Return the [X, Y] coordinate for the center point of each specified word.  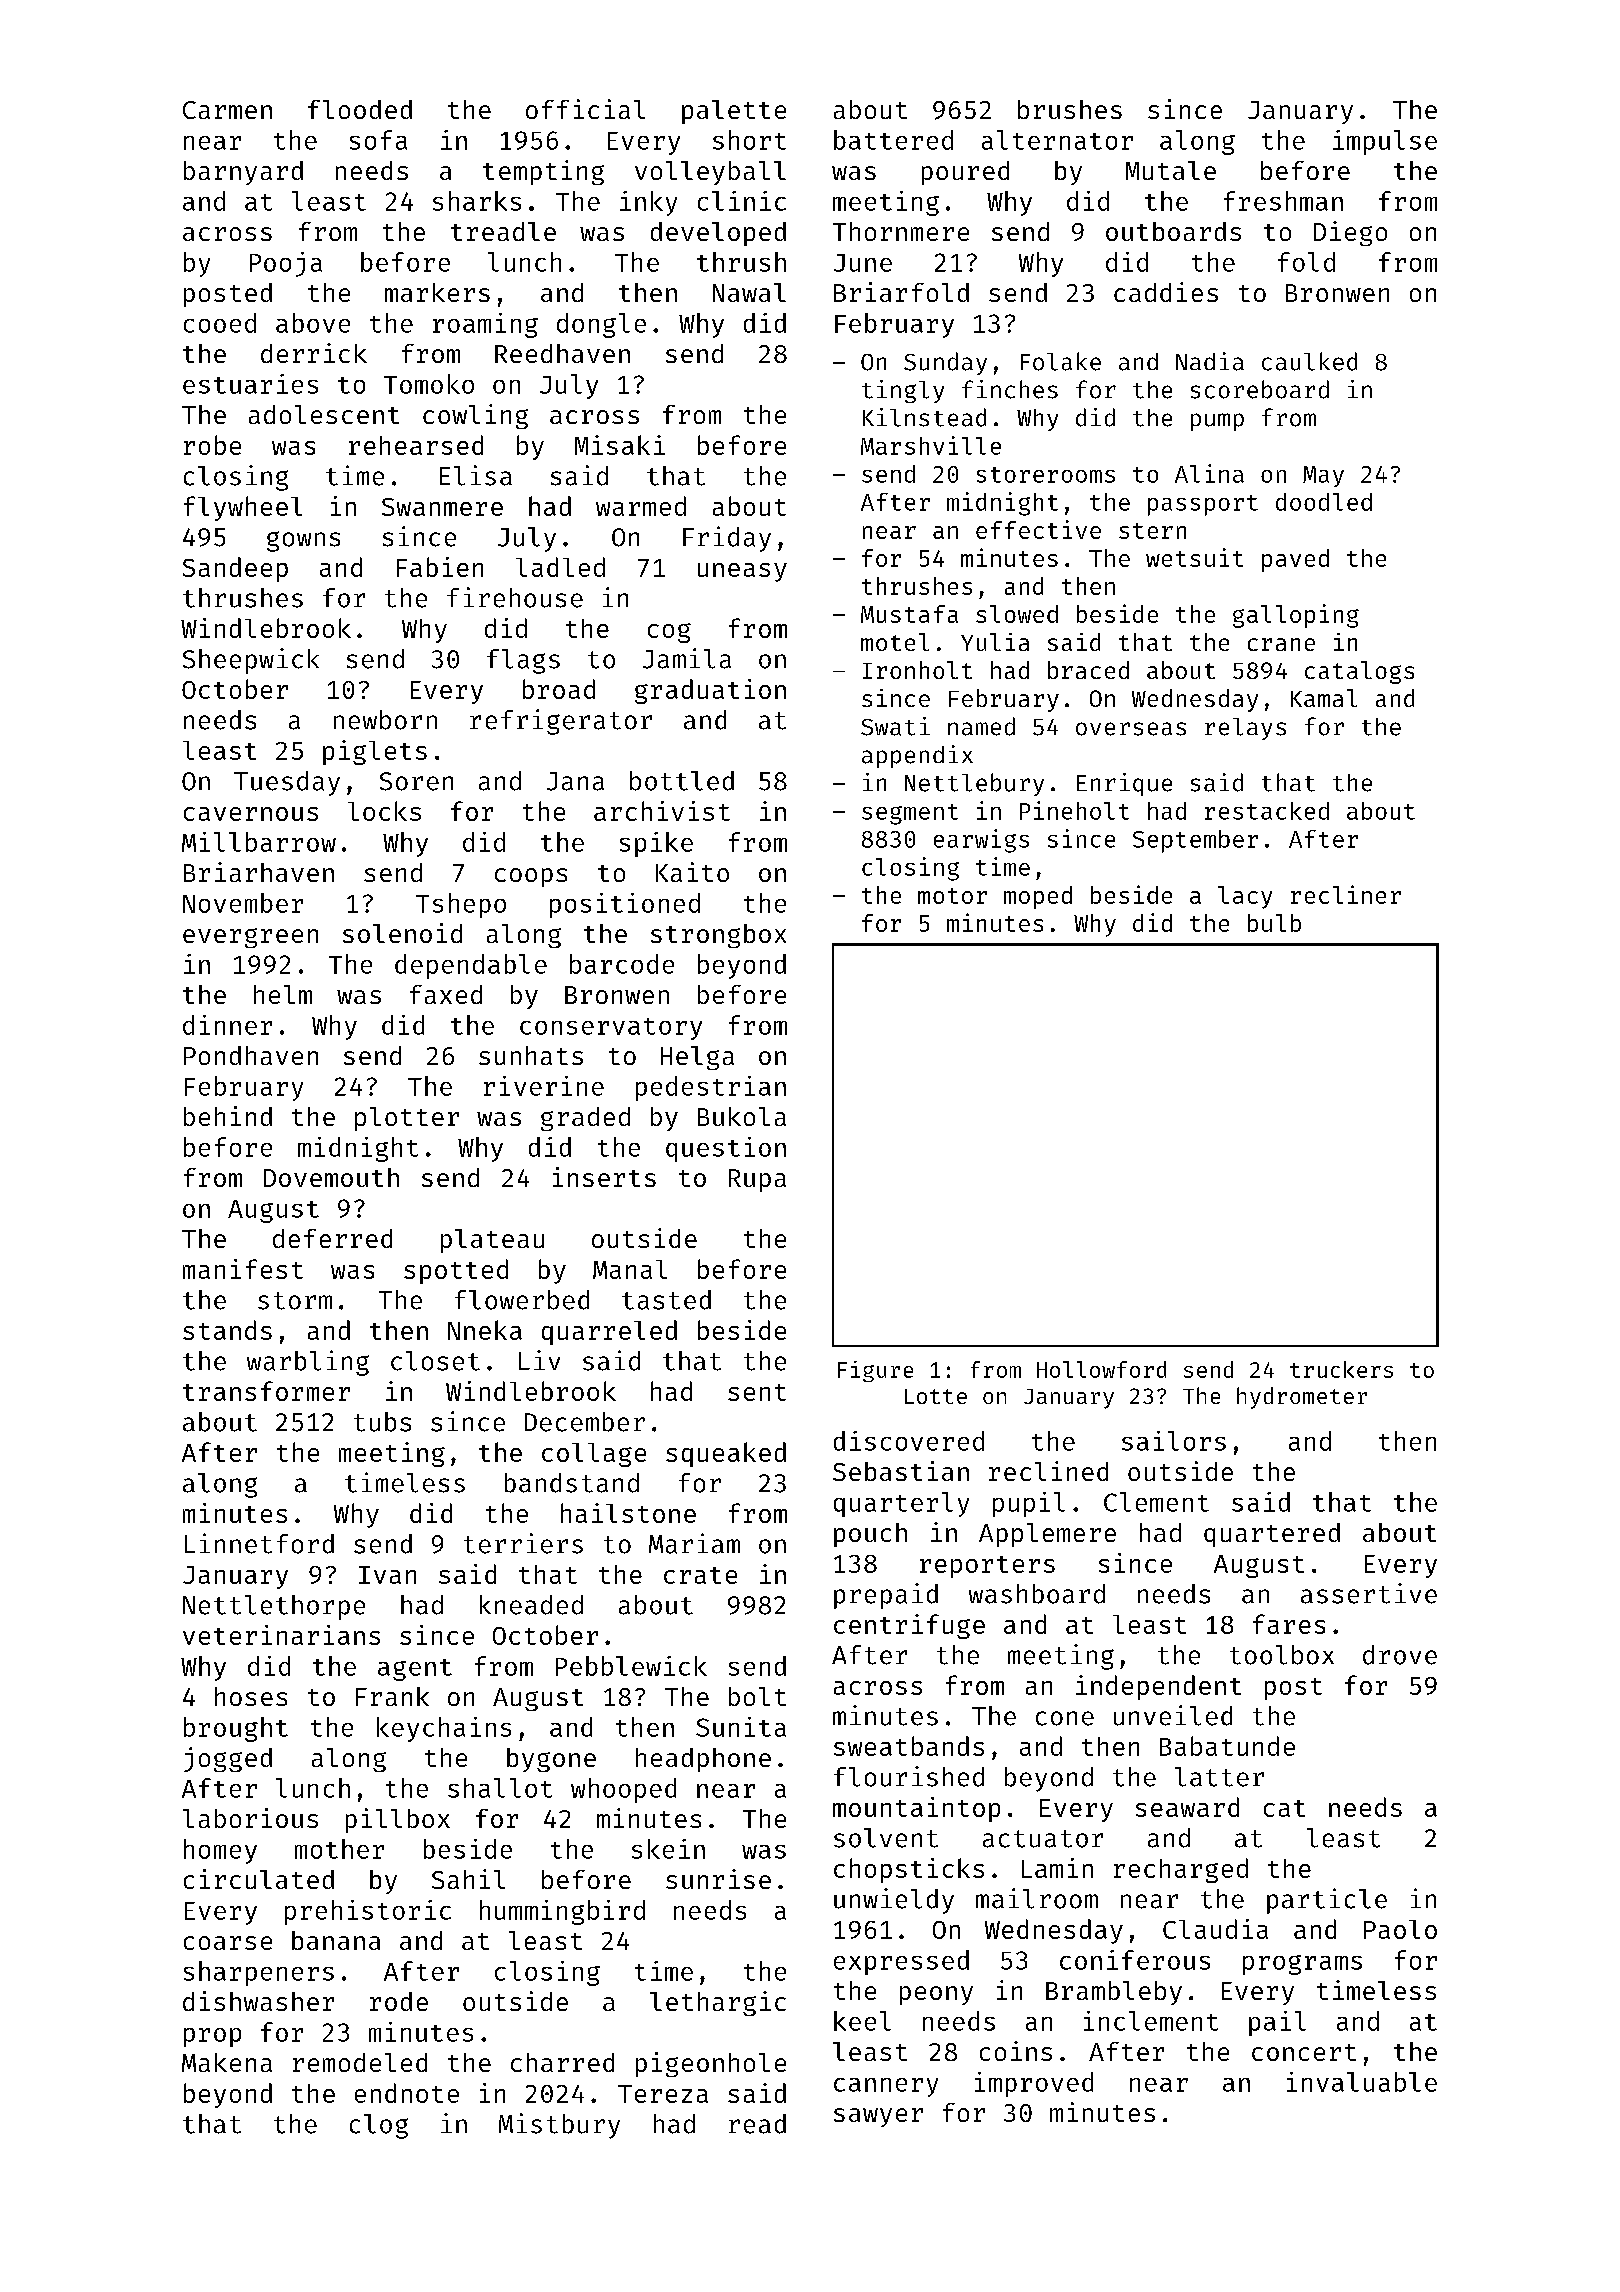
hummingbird [562, 1912]
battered [893, 140]
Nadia [1210, 361]
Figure [875, 1371]
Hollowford [1101, 1369]
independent [1158, 1687]
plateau [492, 1241]
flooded [360, 109]
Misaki [620, 445]
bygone [551, 1760]
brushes [1070, 109]
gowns [303, 541]
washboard [1037, 1594]
